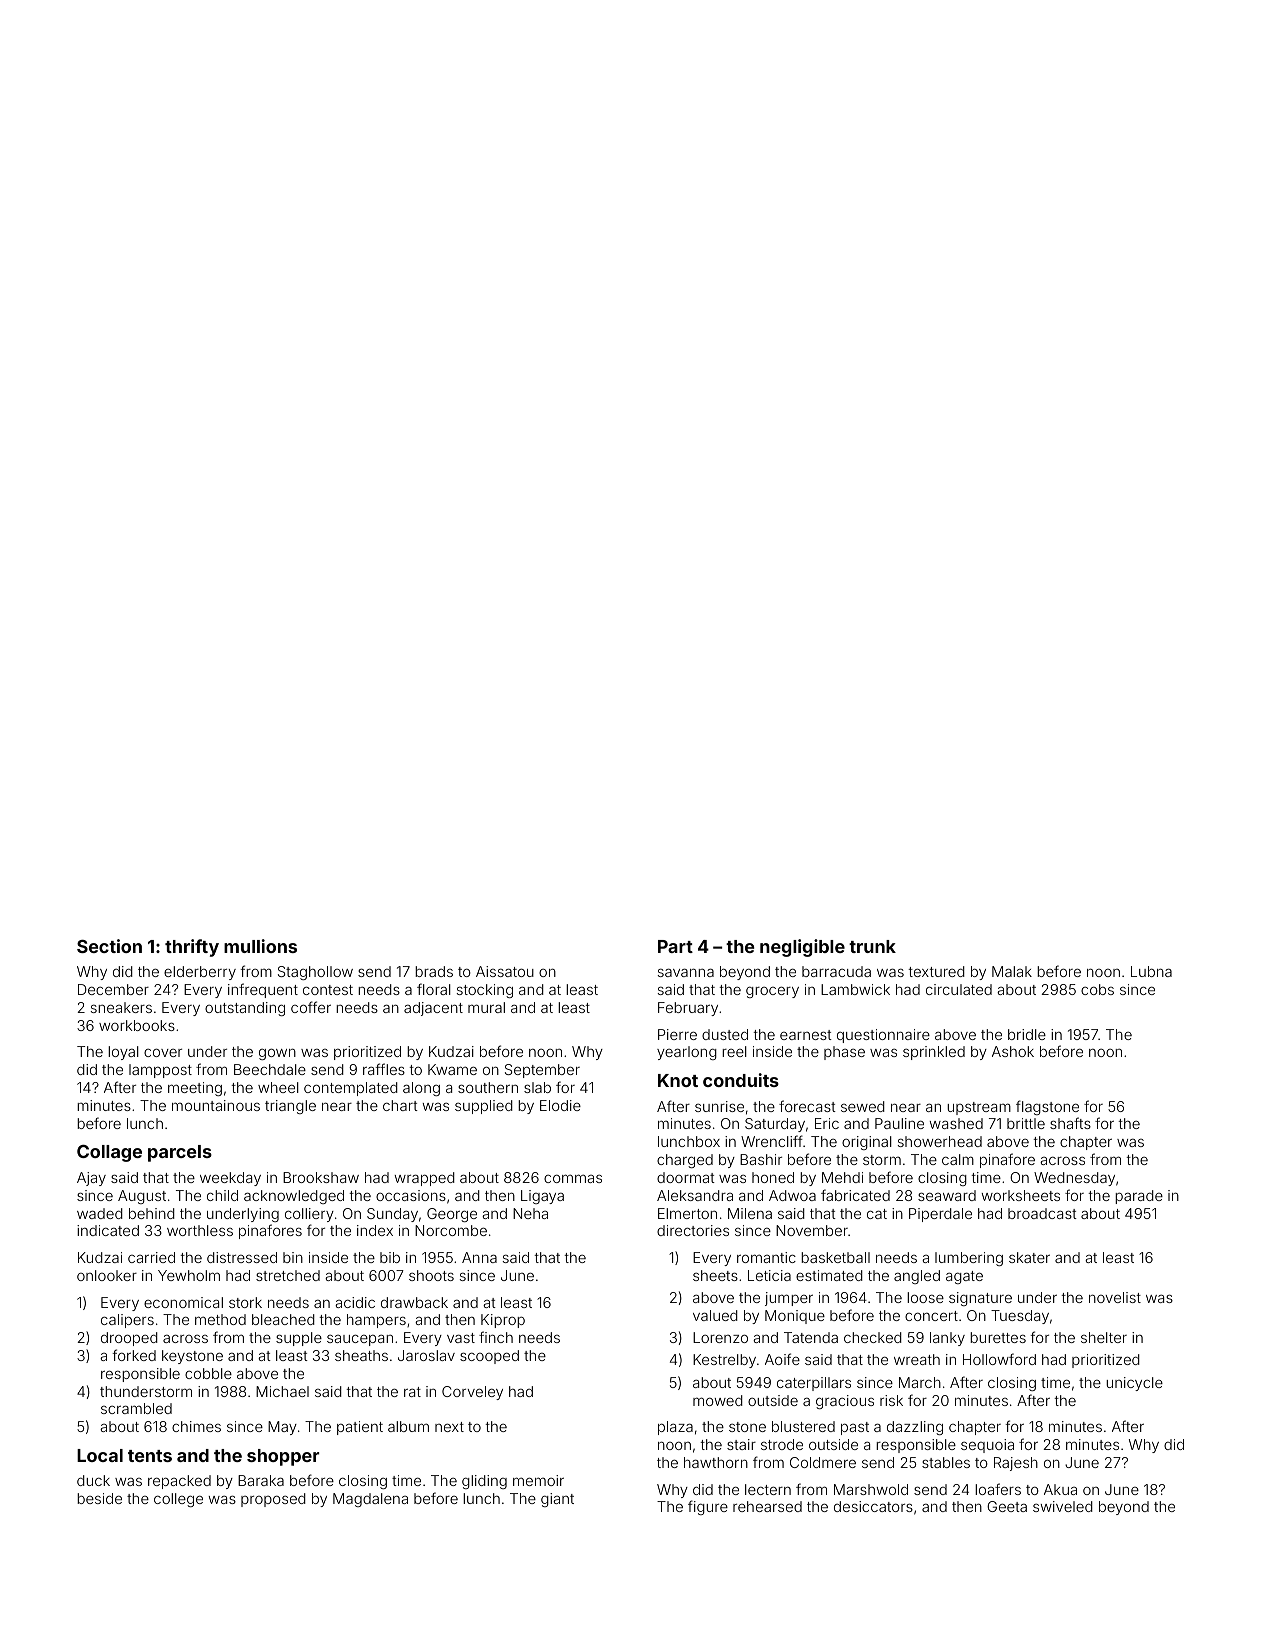 The height and width of the screenshot is (1635, 1263). I want to click on bridle, so click(1027, 1034).
